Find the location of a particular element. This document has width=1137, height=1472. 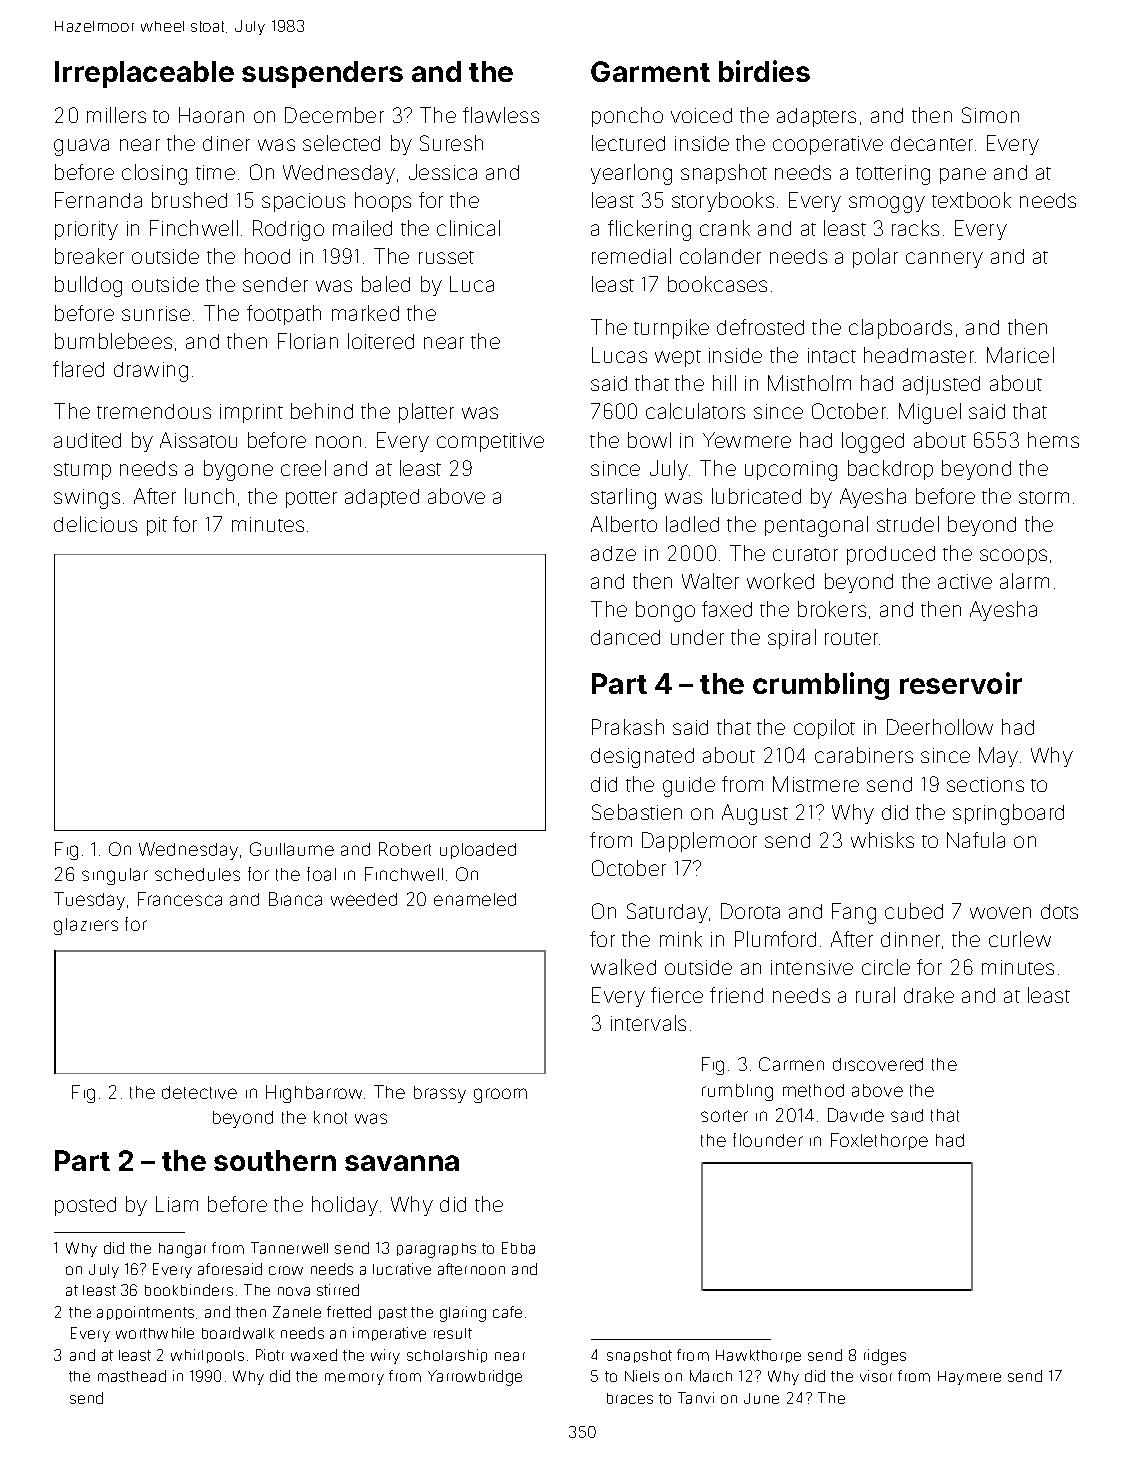

appointments is located at coordinates (145, 1313).
